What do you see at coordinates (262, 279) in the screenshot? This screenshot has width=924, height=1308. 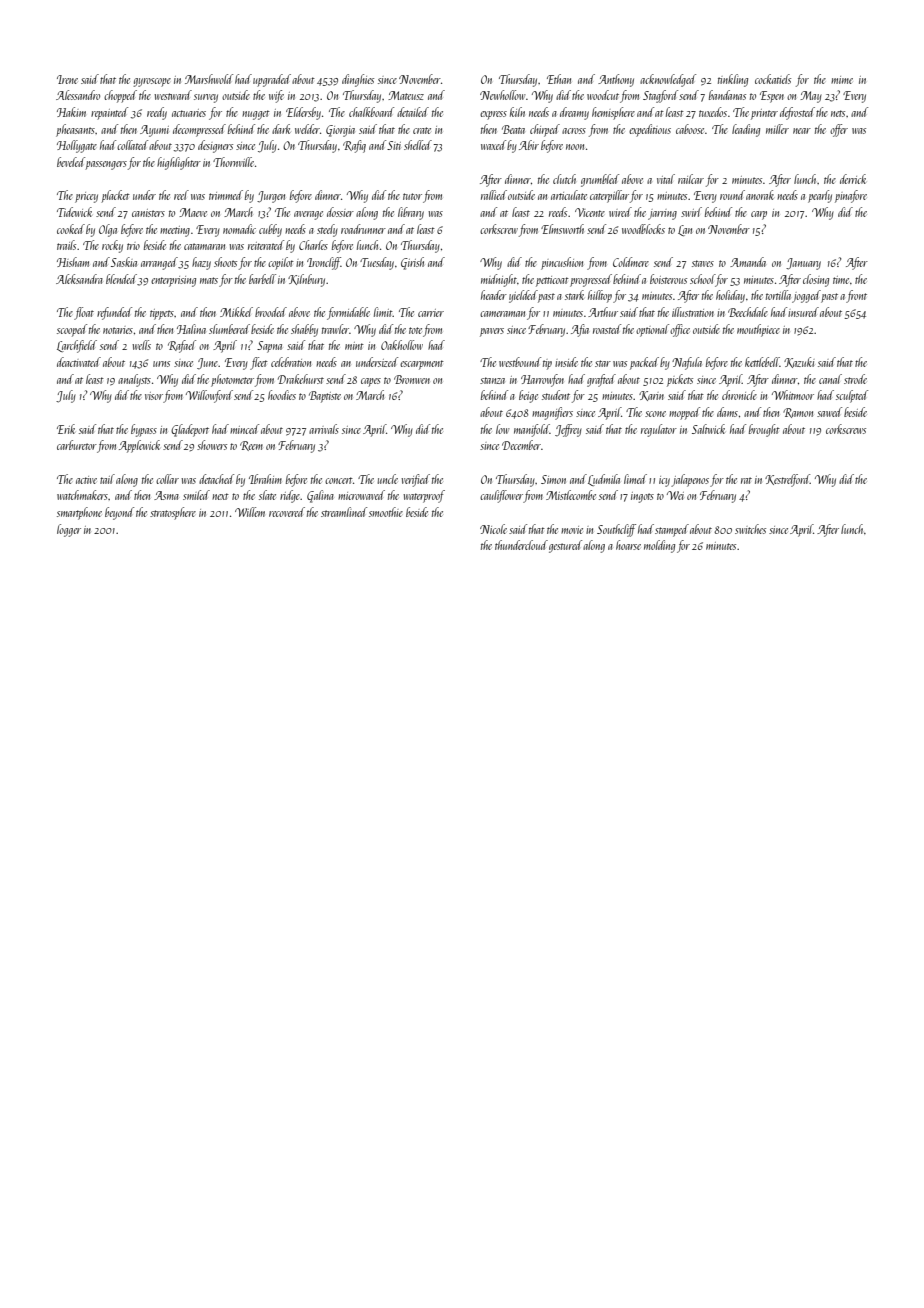 I see `barbell` at bounding box center [262, 279].
